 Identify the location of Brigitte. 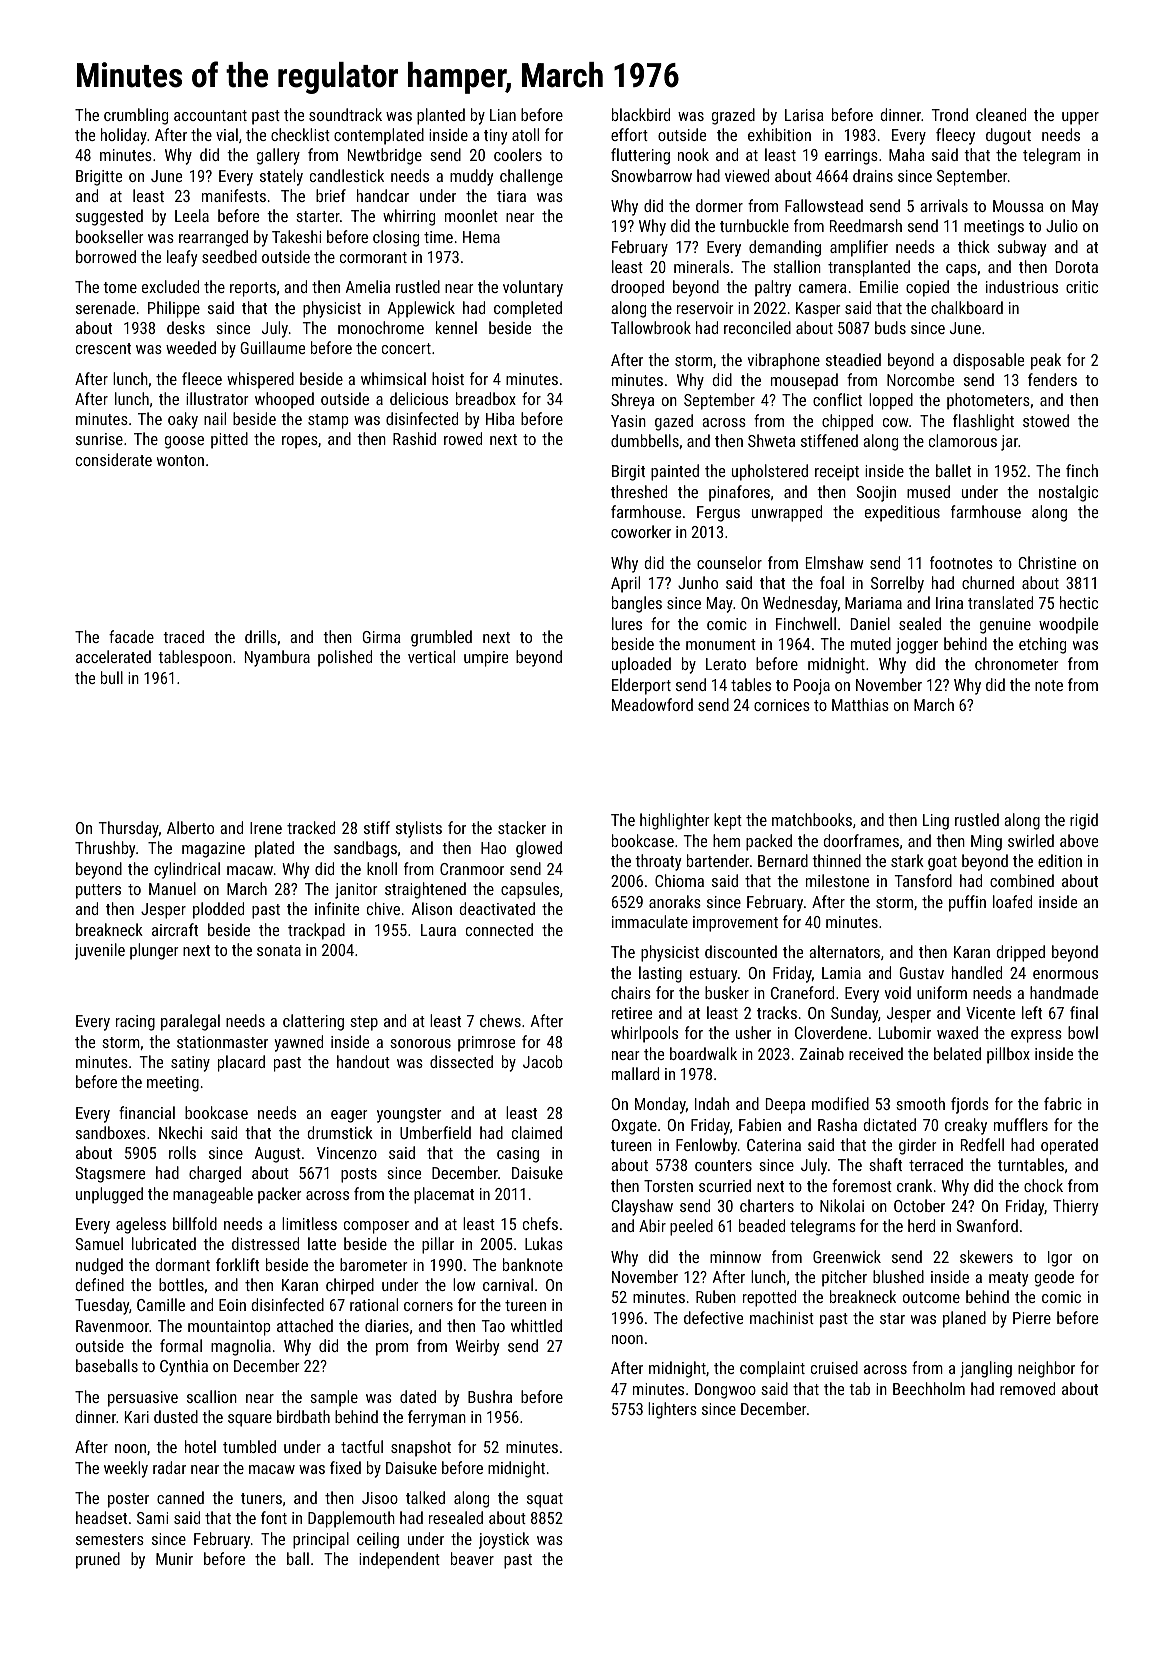
(99, 178).
